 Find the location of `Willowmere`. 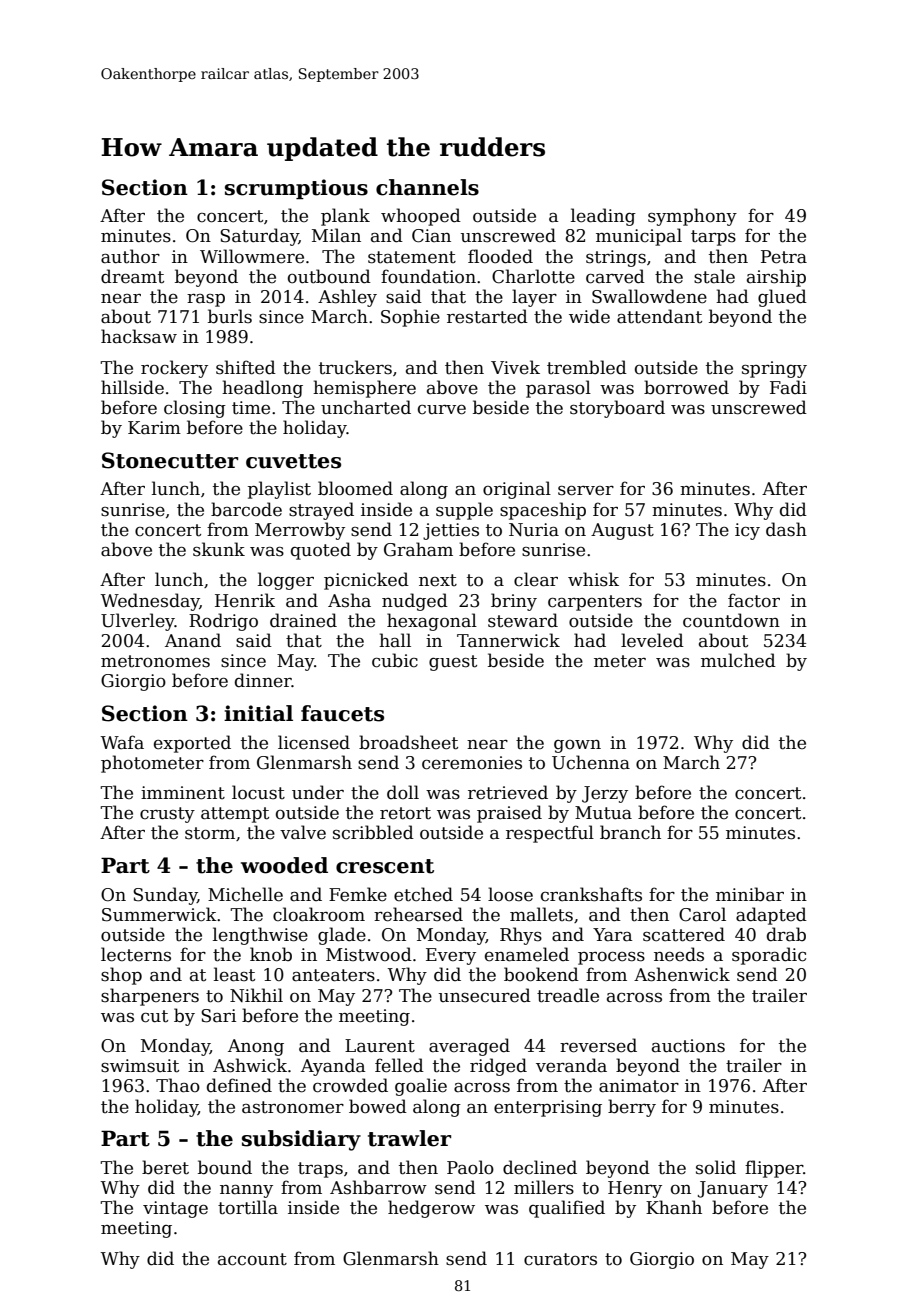

Willowmere is located at coordinates (252, 256).
